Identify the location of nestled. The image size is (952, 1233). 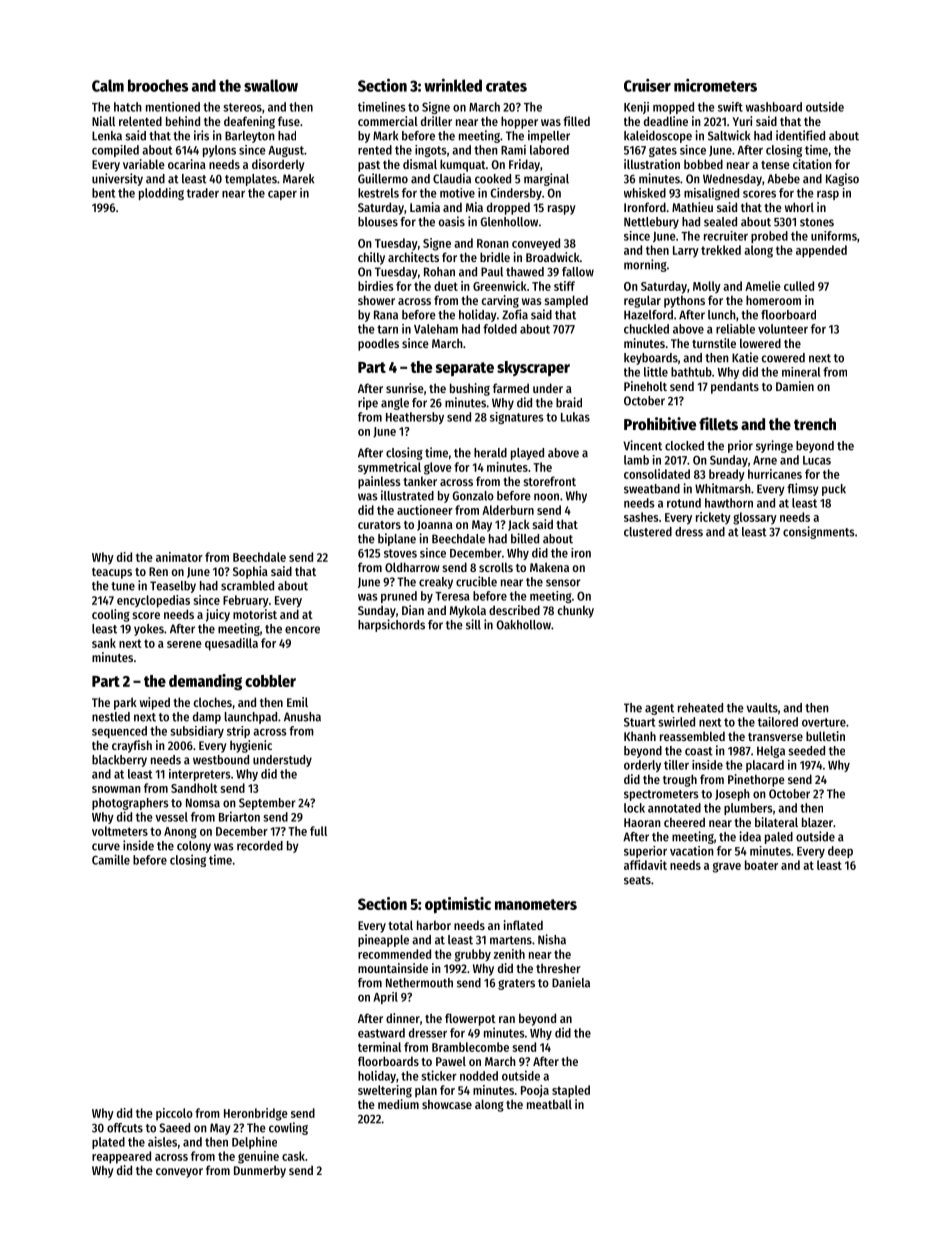
(111, 717).
